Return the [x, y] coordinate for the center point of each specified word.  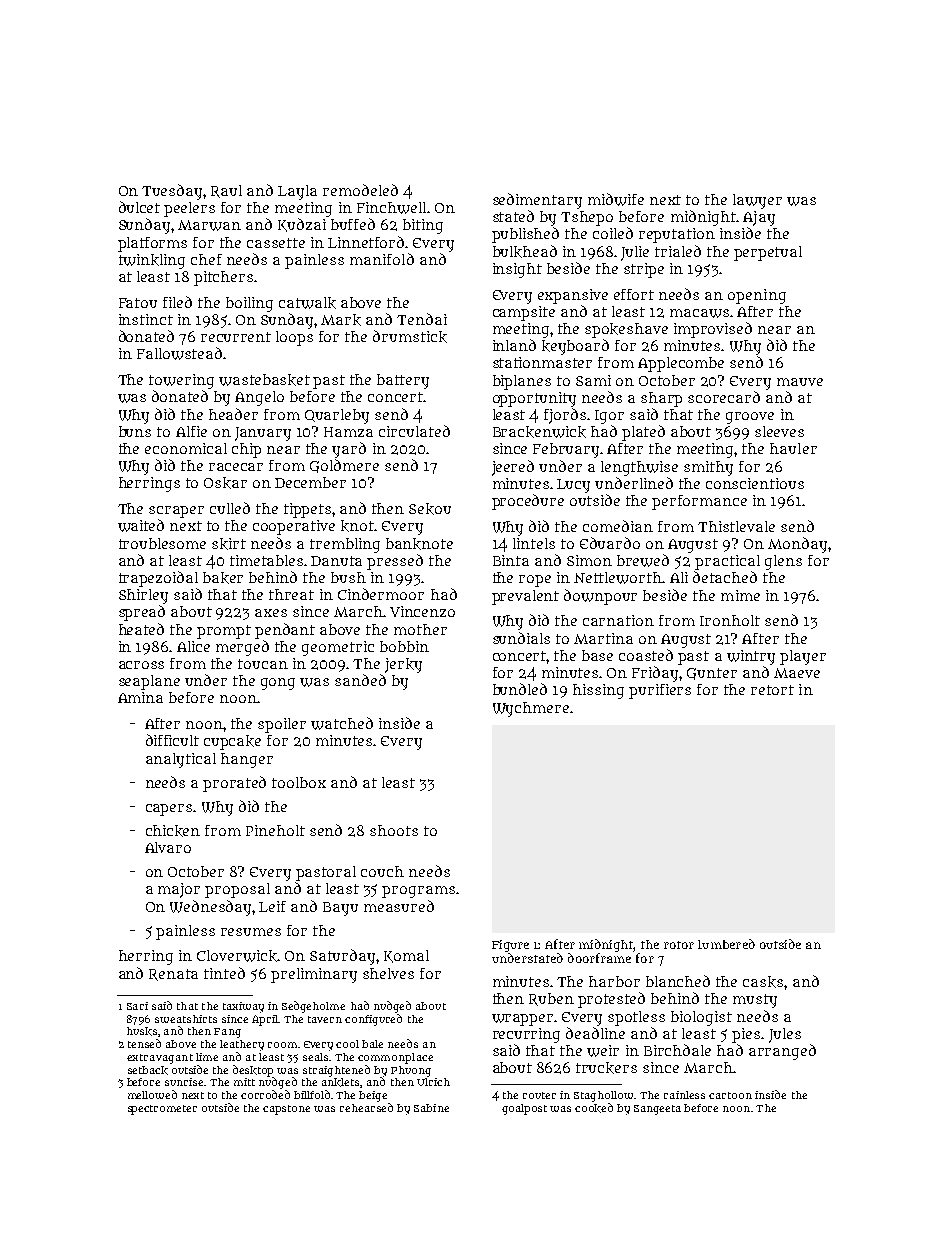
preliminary [314, 975]
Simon [589, 560]
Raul [226, 191]
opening [757, 296]
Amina [140, 697]
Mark [341, 320]
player [803, 657]
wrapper [522, 1020]
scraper [176, 512]
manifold [382, 259]
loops [294, 338]
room [282, 1045]
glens [783, 562]
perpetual [768, 253]
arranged [782, 1052]
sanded [360, 680]
